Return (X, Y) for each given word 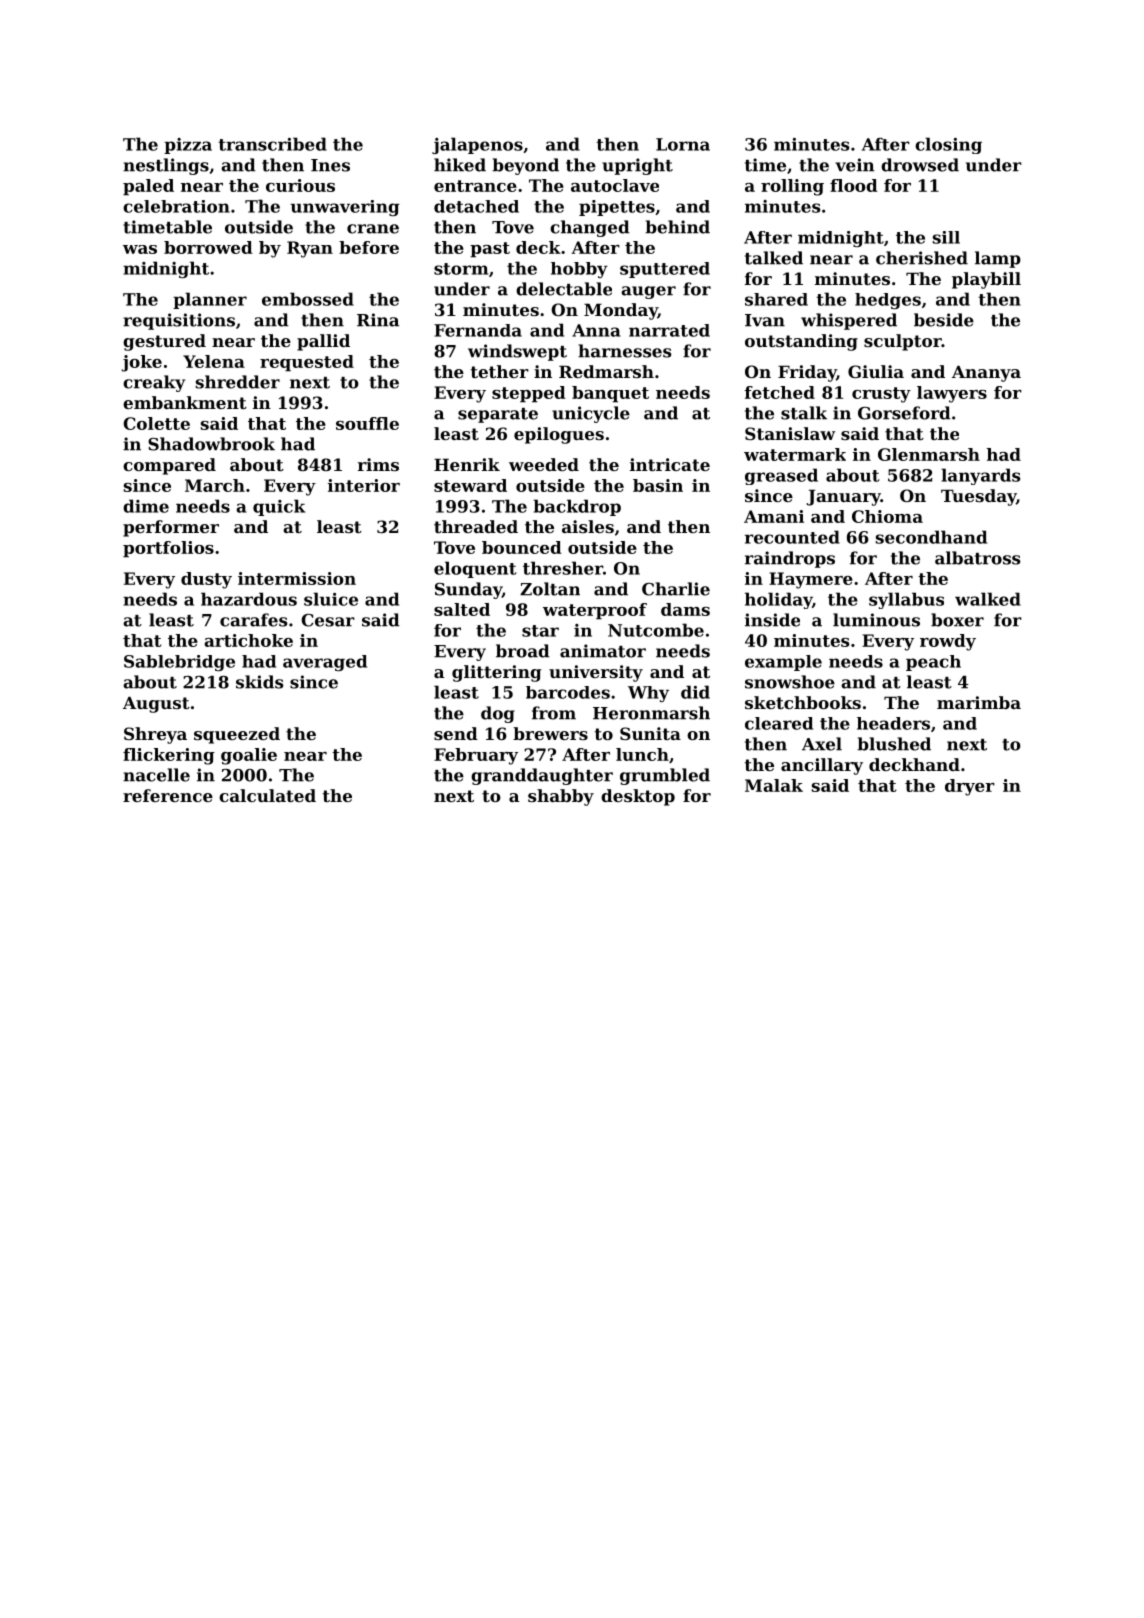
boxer (957, 620)
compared (169, 466)
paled (148, 187)
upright (637, 166)
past (490, 250)
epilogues (559, 435)
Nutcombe (656, 630)
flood (854, 185)
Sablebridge (179, 663)
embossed (308, 299)
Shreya (155, 735)
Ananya (986, 373)
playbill (986, 280)
